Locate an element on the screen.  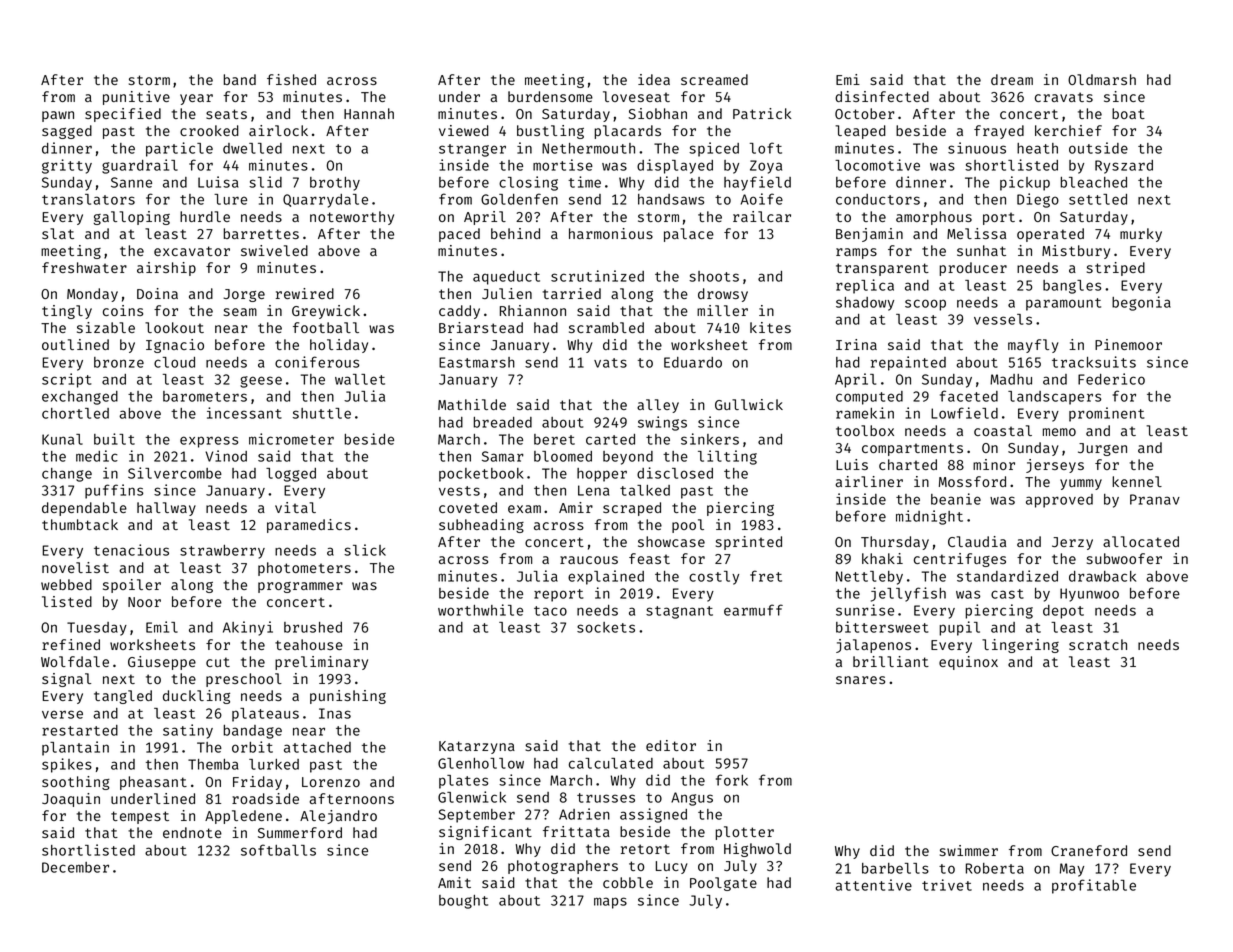
Oldmarsh is located at coordinates (1102, 79).
